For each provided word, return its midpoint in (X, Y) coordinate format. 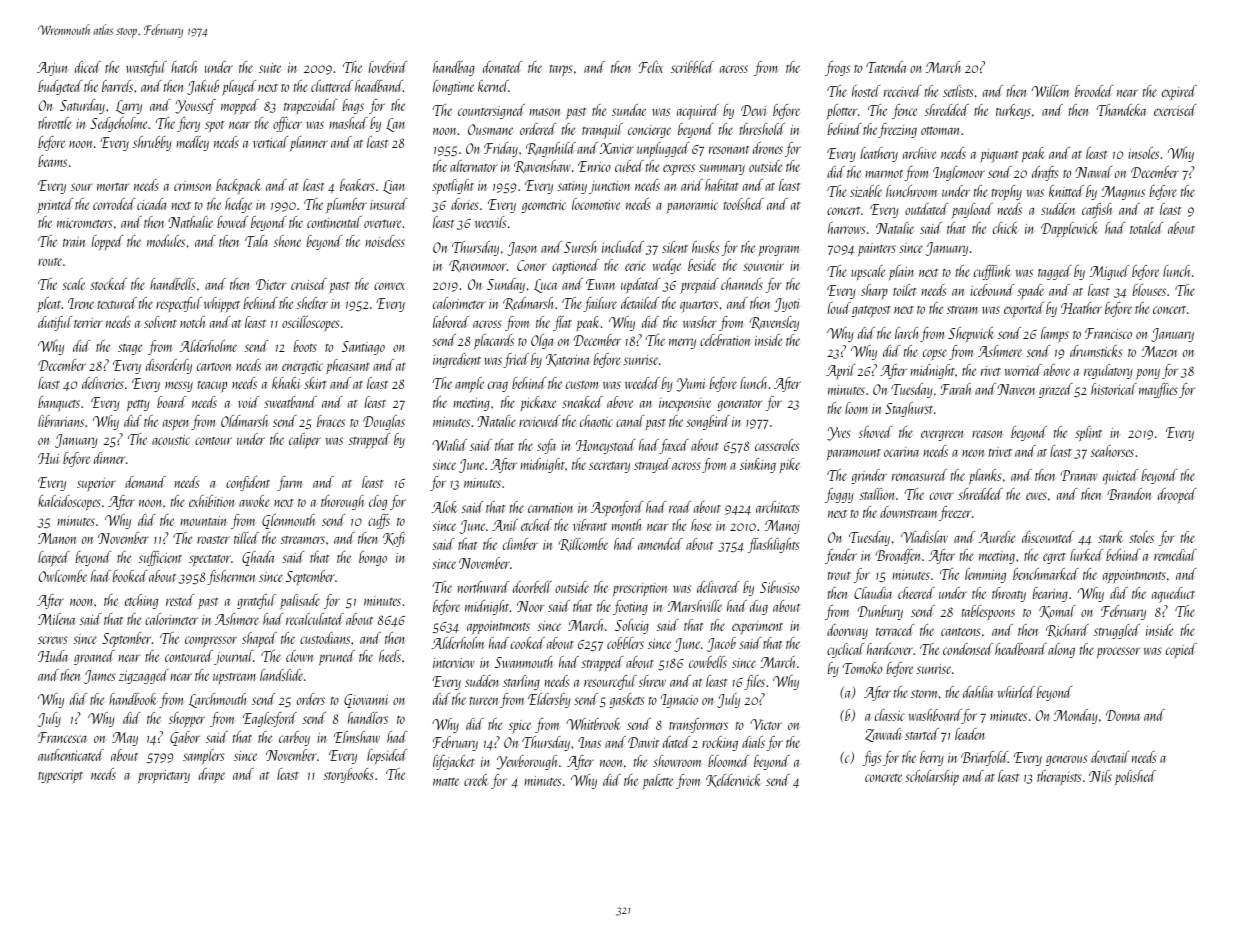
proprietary (163, 777)
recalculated (315, 619)
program (779, 250)
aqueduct (1173, 595)
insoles (1143, 153)
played (239, 87)
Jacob (721, 644)
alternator (473, 166)
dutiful (55, 323)
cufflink (992, 272)
